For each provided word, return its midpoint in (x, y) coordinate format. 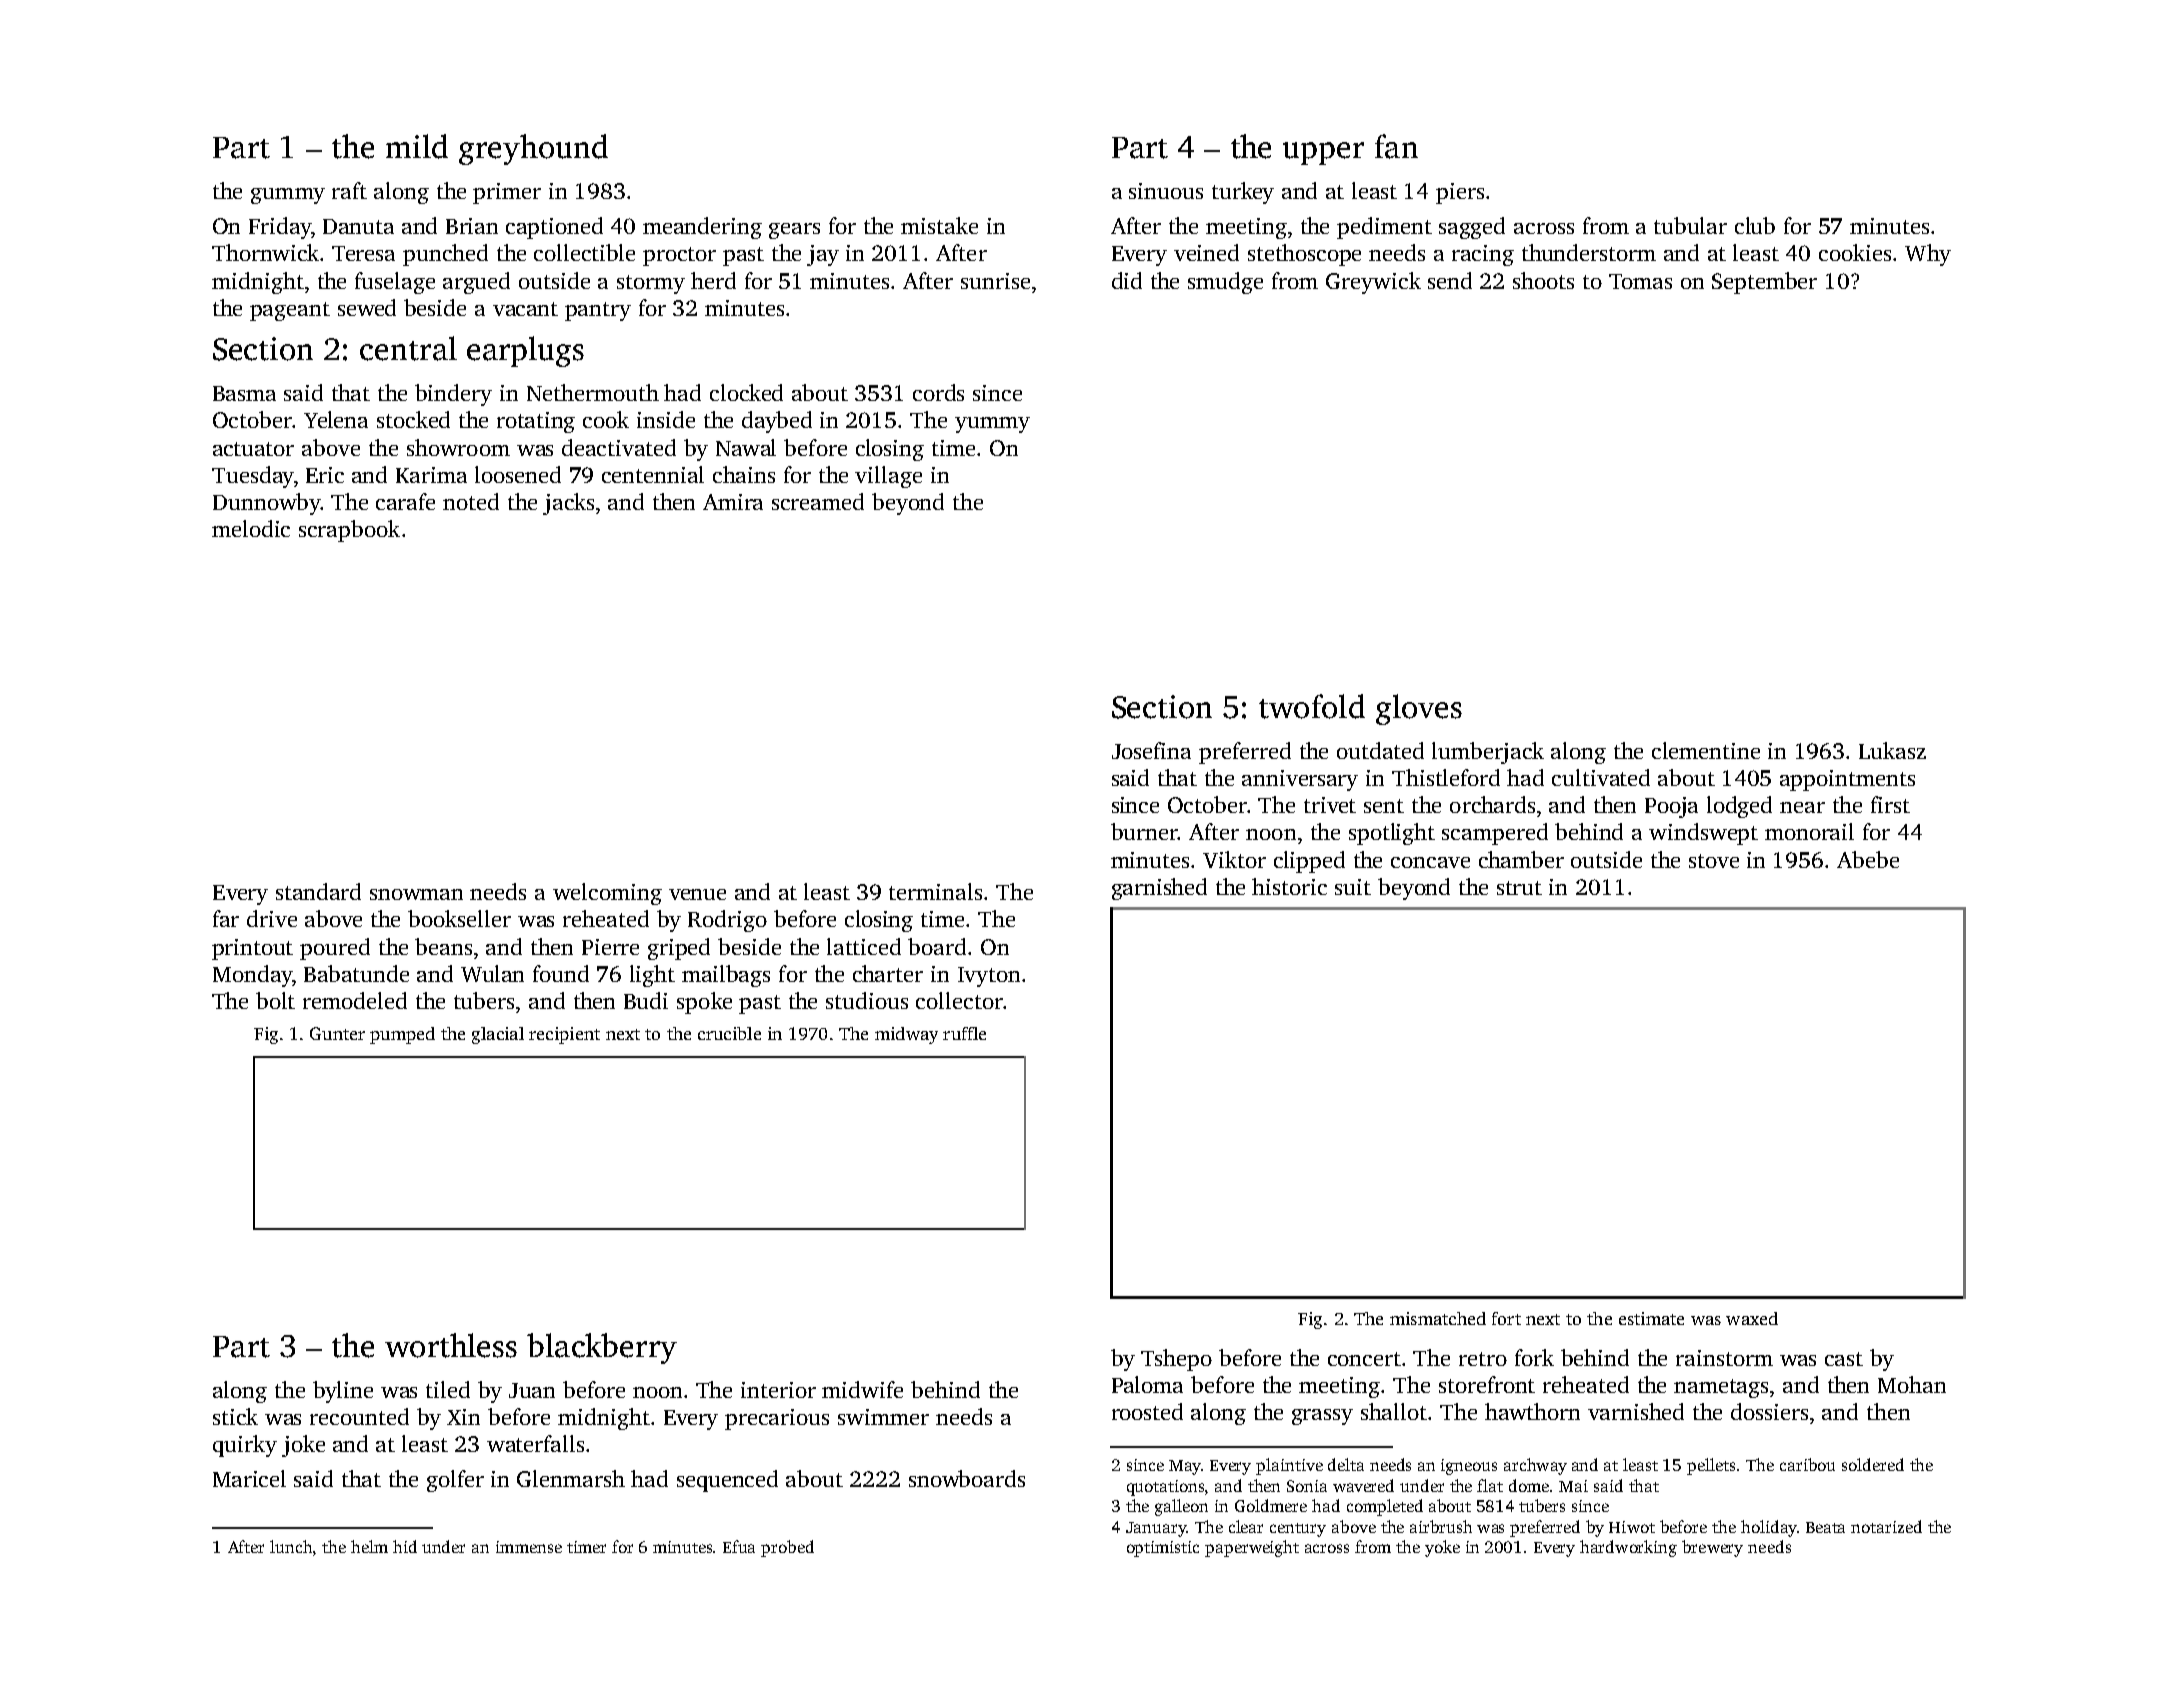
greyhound (533, 149)
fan (1396, 146)
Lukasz (1892, 750)
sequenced (727, 1481)
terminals (935, 891)
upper (1323, 153)
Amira (733, 502)
